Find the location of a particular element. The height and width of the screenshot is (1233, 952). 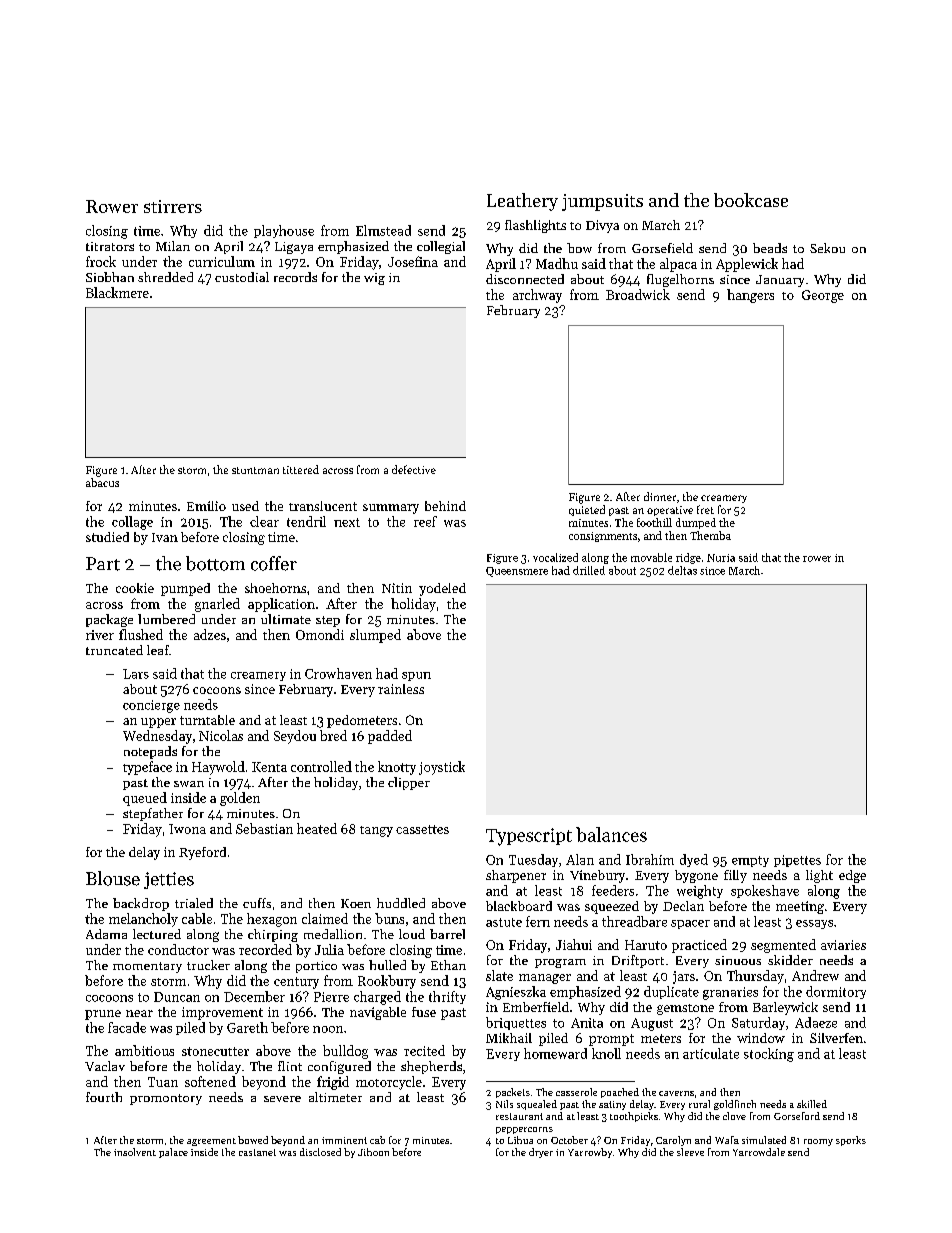

shepherds is located at coordinates (431, 1067).
